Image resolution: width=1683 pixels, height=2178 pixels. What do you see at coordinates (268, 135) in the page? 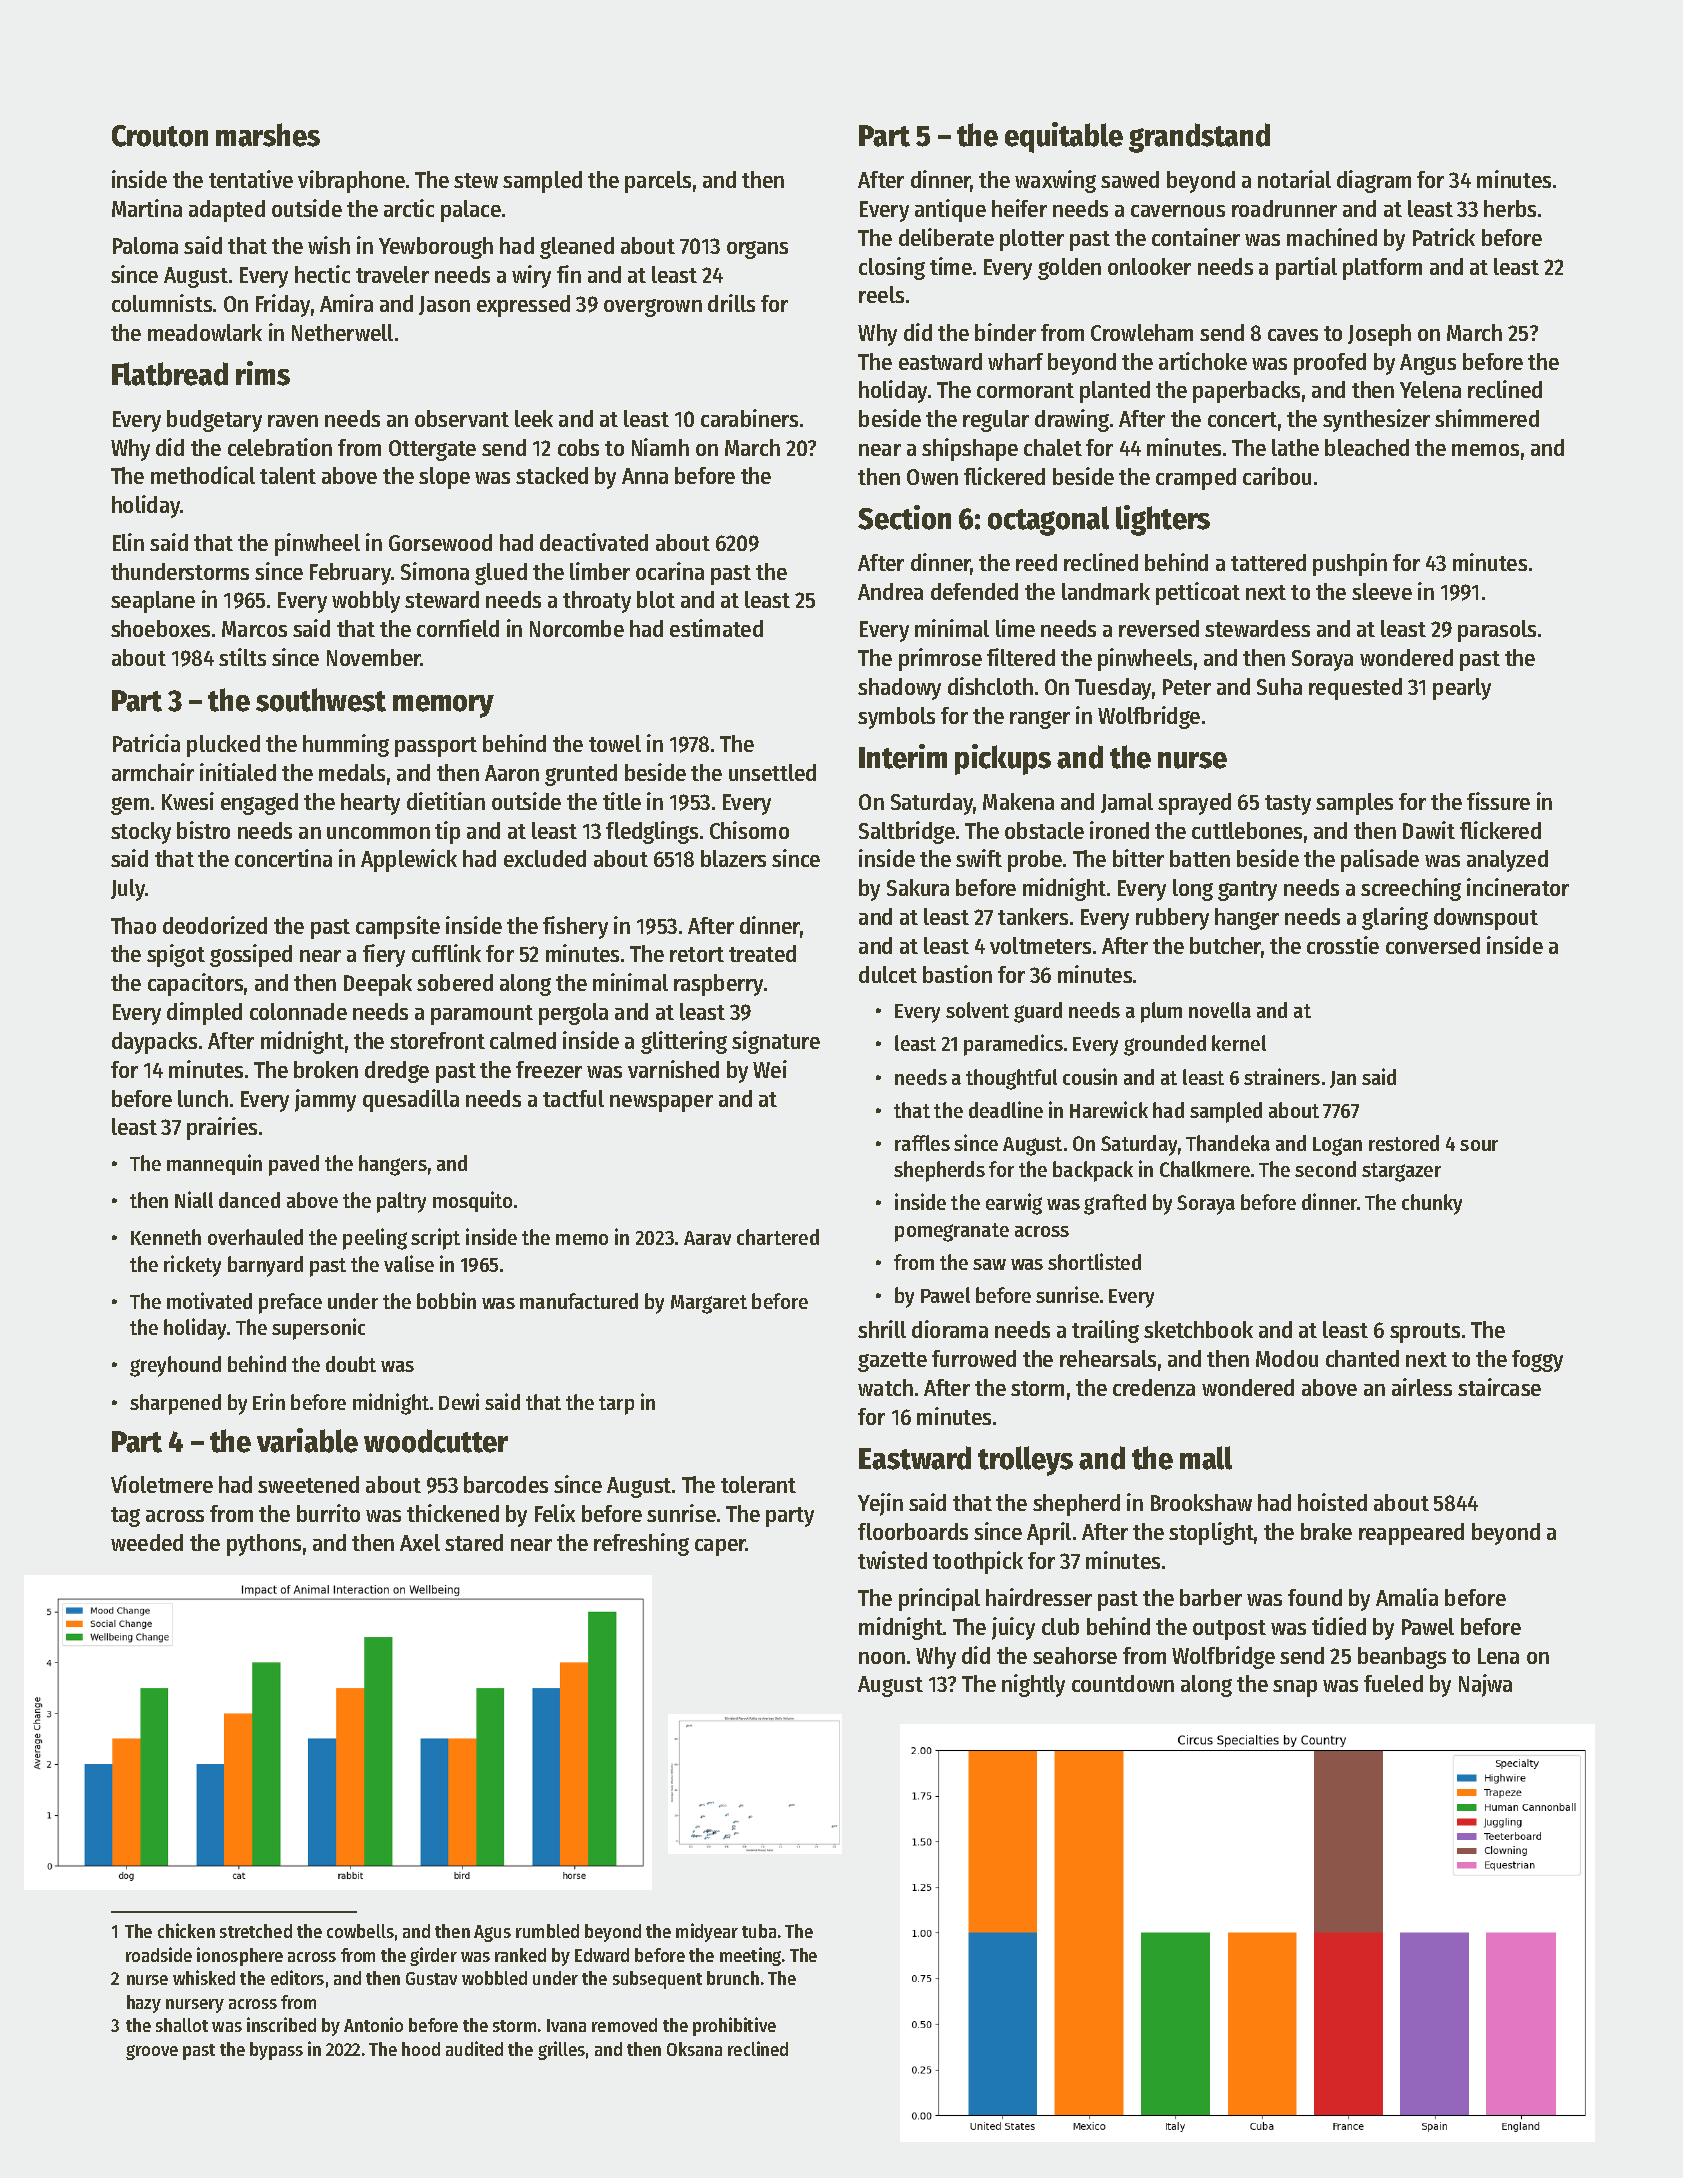
I see `marshes` at bounding box center [268, 135].
